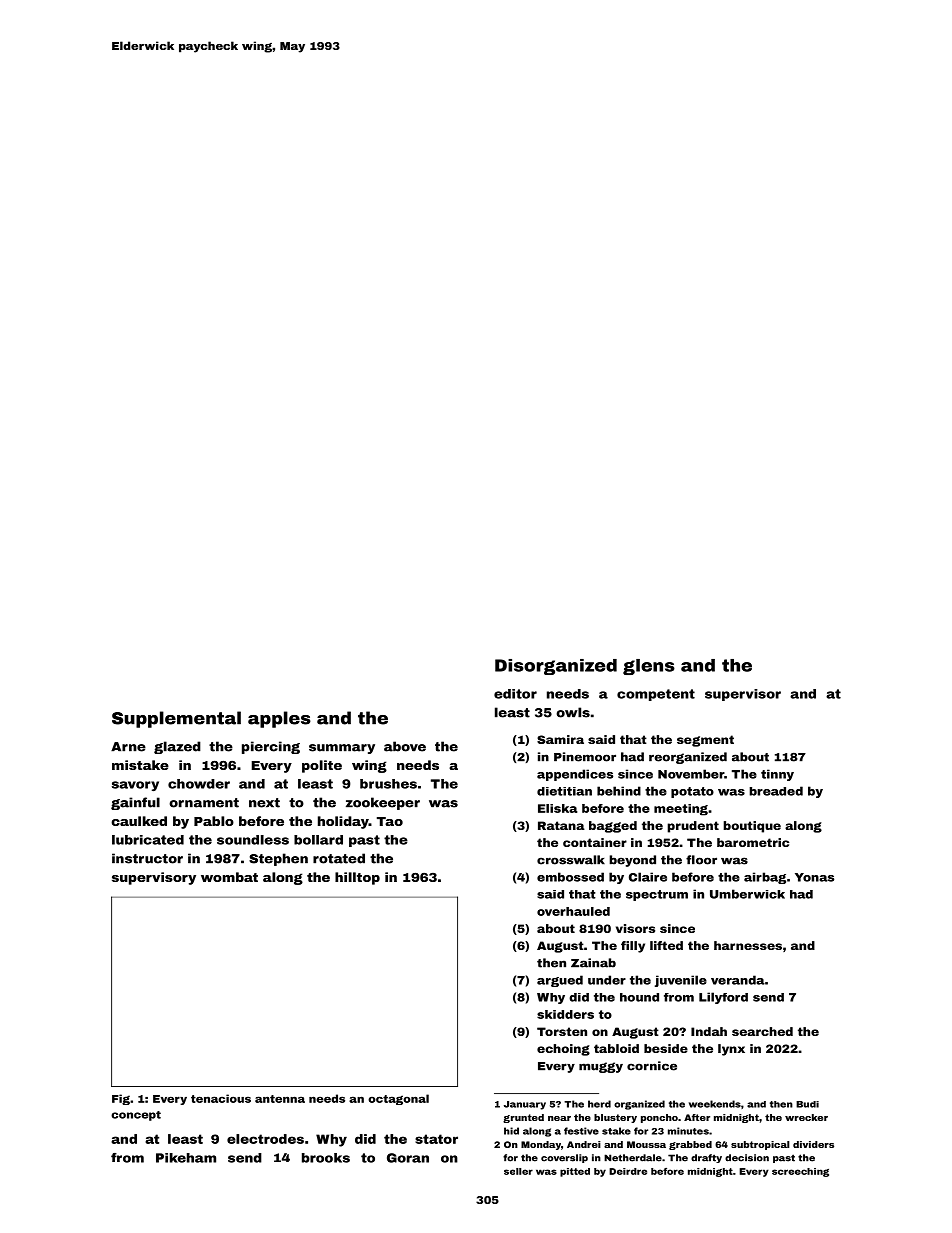 Image resolution: width=952 pixels, height=1233 pixels. Describe the element at coordinates (525, 1105) in the screenshot. I see `January` at that location.
